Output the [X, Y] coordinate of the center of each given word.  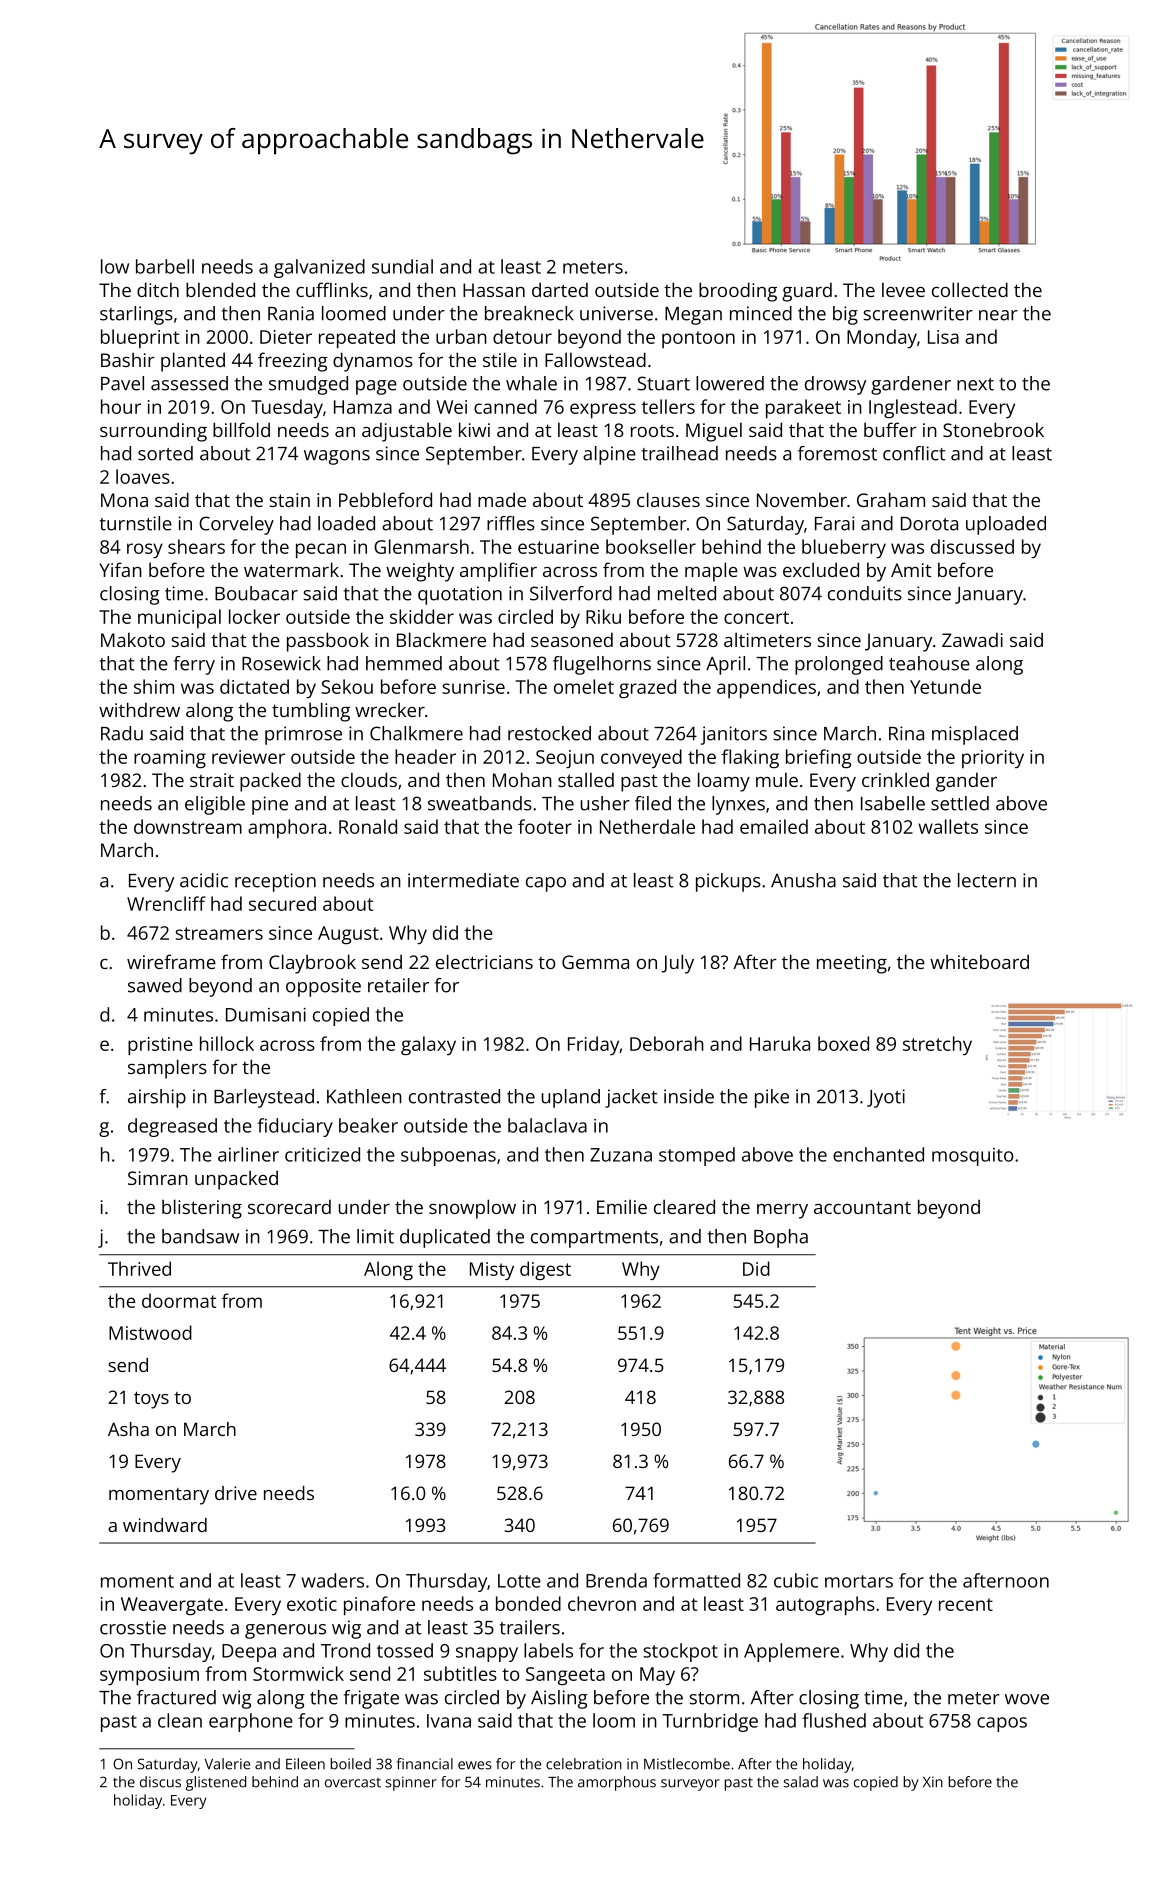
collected [970, 289]
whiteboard [979, 961]
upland [570, 1098]
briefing [818, 758]
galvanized [319, 268]
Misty [492, 1271]
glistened [216, 1783]
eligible [215, 805]
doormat [179, 1300]
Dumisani [266, 1015]
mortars [859, 1581]
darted [560, 289]
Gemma [595, 962]
